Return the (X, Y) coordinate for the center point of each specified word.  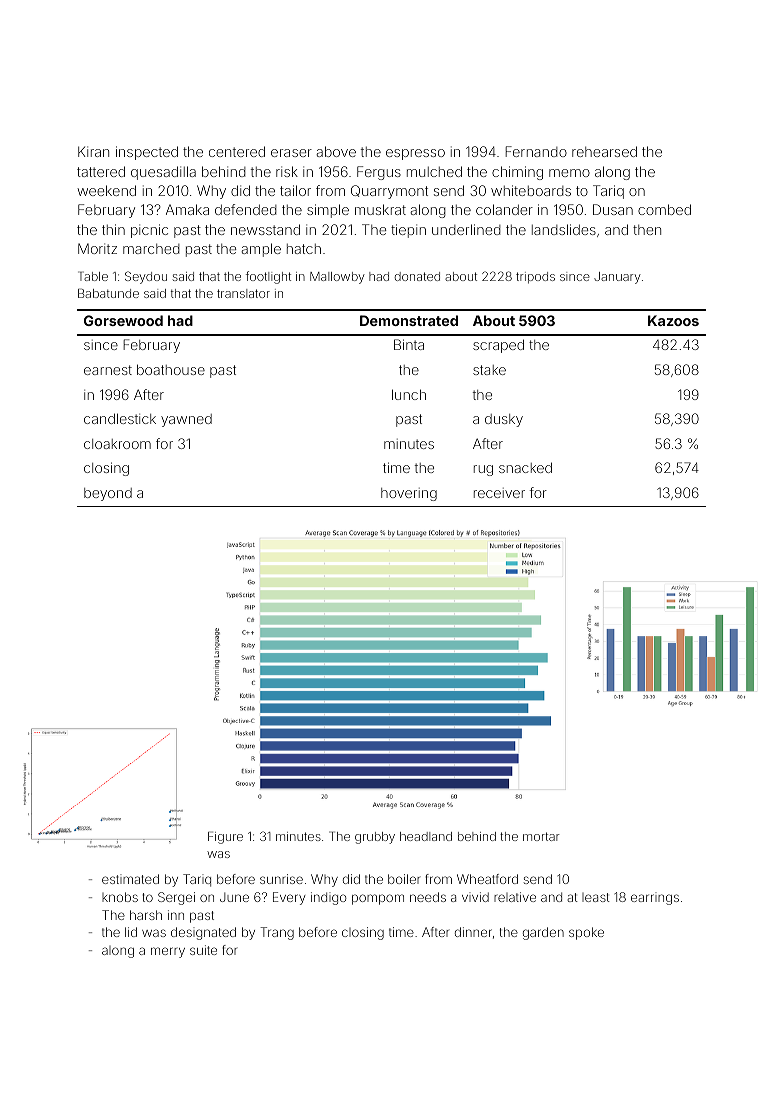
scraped (498, 346)
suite (203, 950)
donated (417, 276)
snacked (525, 467)
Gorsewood (123, 320)
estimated (130, 879)
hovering (409, 494)
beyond (108, 494)
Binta (409, 344)
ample (261, 250)
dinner (473, 932)
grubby (375, 838)
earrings (655, 898)
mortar (541, 836)
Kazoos (673, 320)
